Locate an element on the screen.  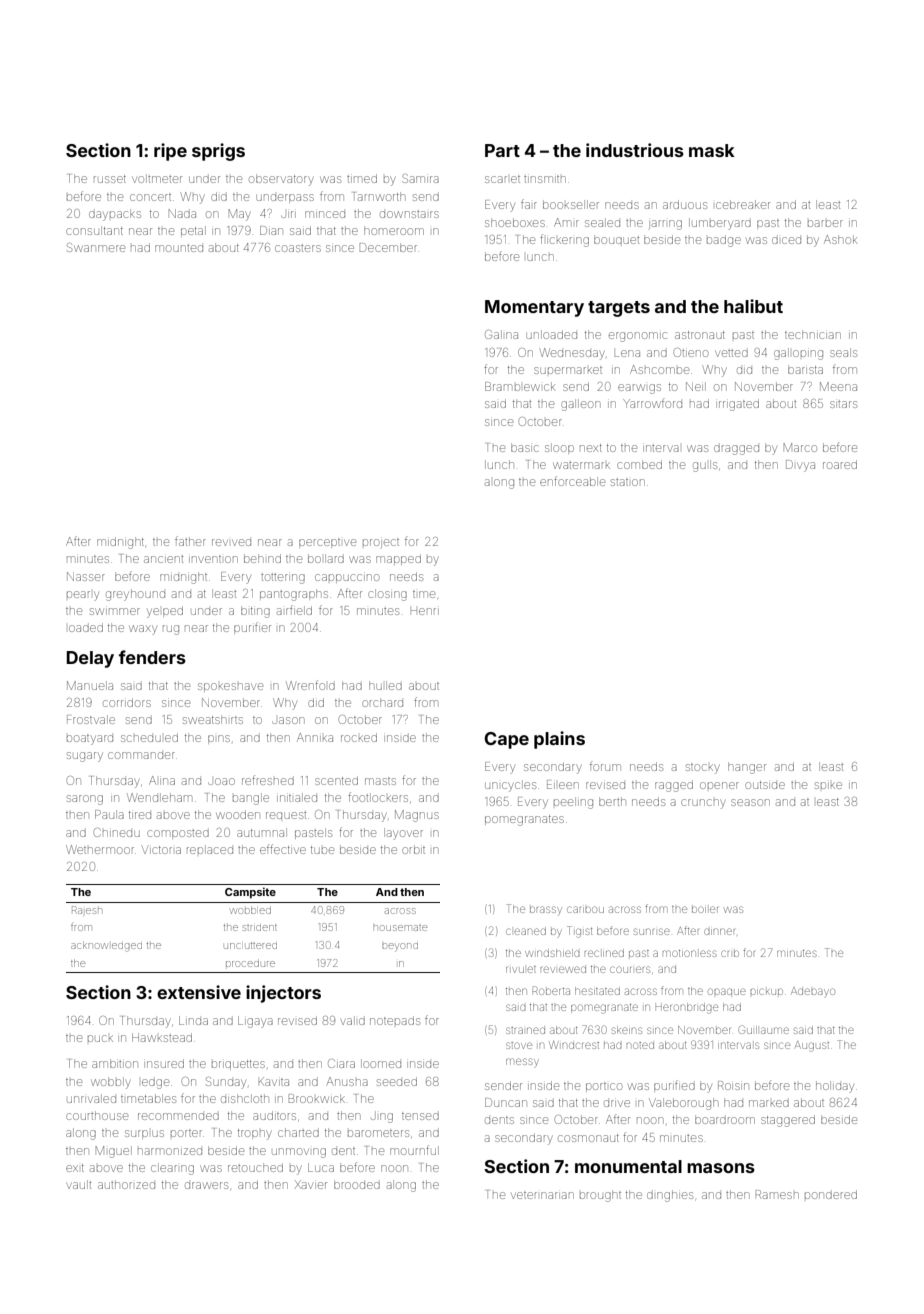
noted is located at coordinates (640, 1045).
